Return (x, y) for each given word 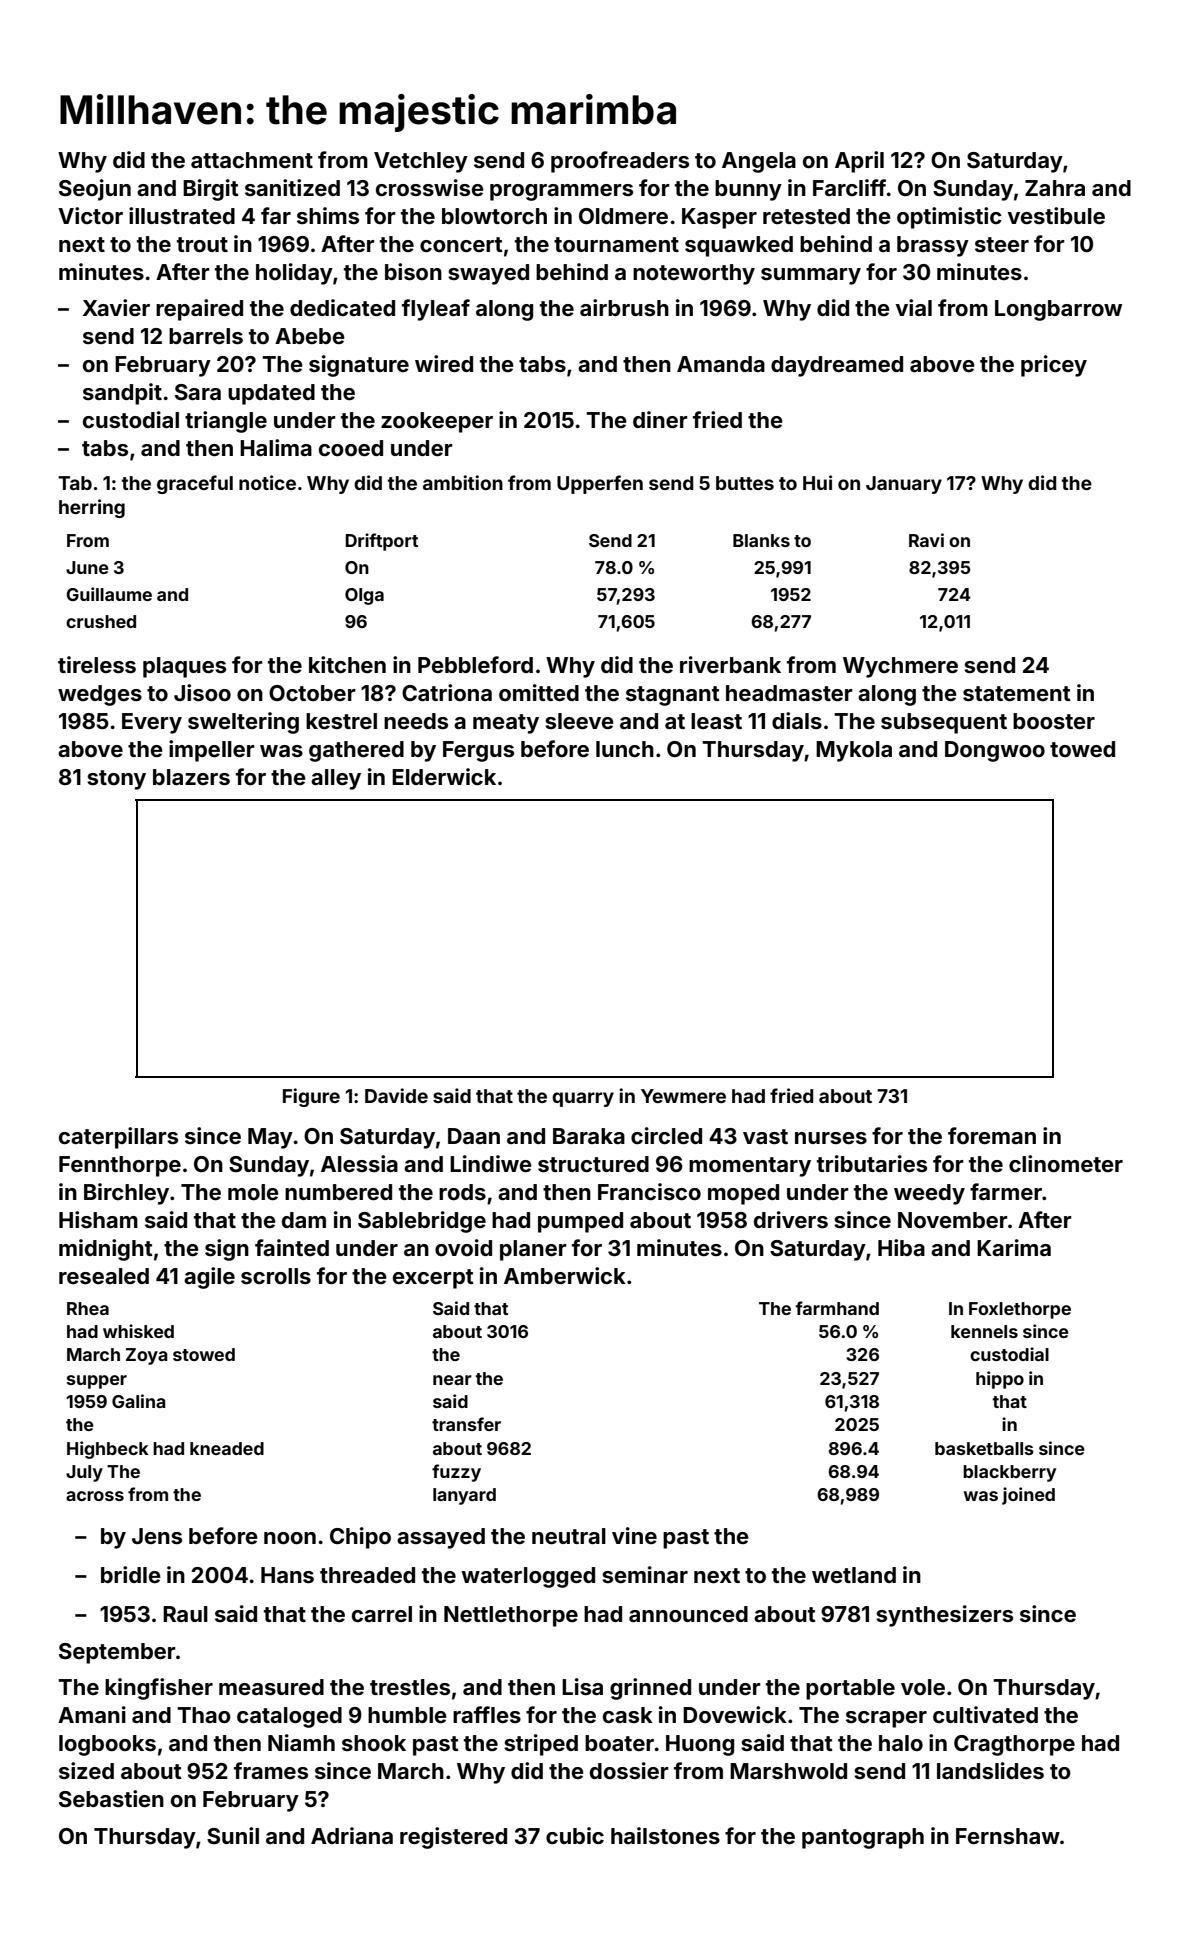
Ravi (926, 540)
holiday (294, 274)
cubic (575, 1835)
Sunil (233, 1835)
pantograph (863, 1838)
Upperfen (600, 484)
